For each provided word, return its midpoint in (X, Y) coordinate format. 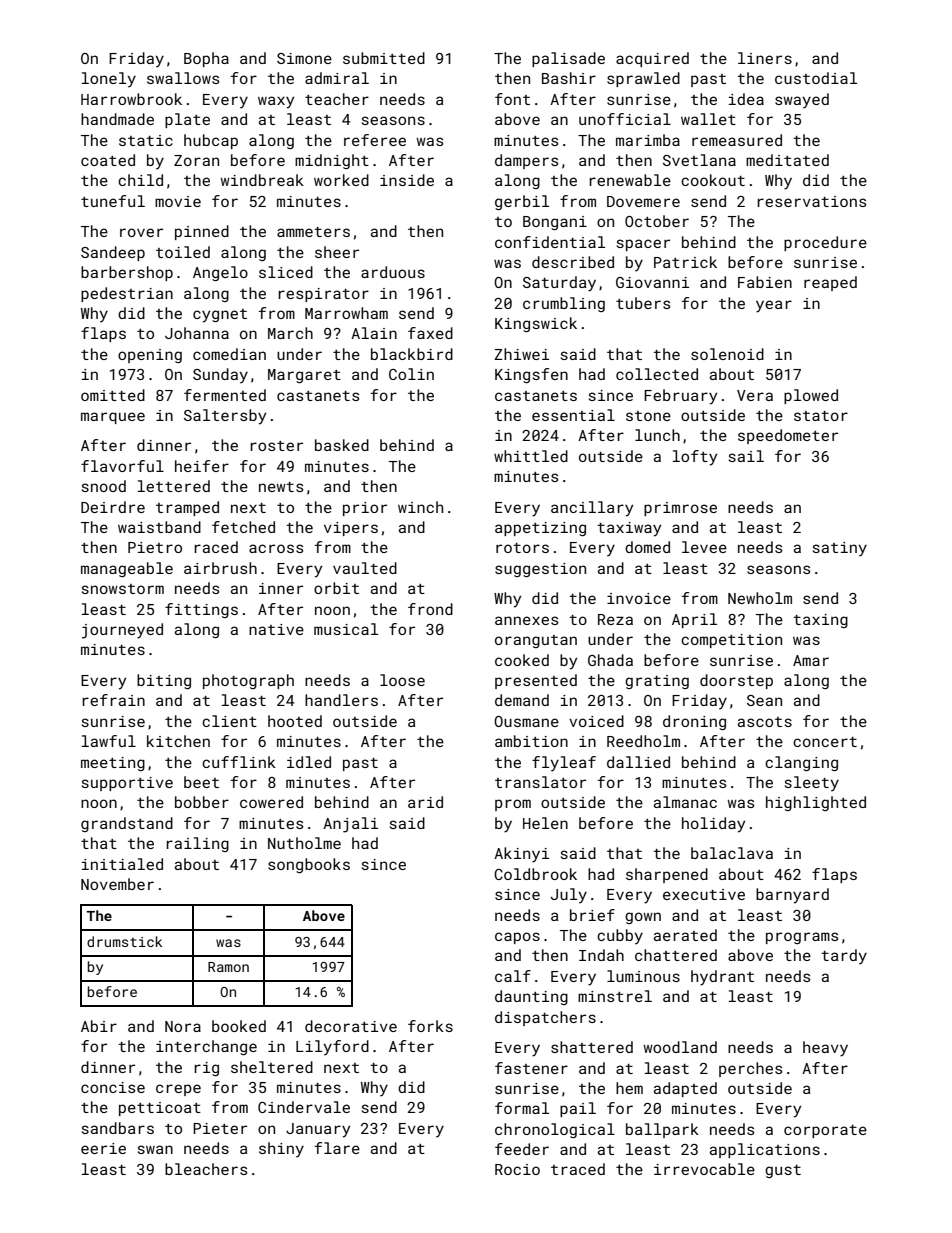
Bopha (206, 59)
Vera (755, 395)
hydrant (722, 978)
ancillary (592, 509)
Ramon (228, 967)
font (512, 99)
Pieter (220, 1128)
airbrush (220, 568)
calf (513, 976)
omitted (113, 395)
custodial (816, 78)
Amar (811, 660)
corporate (825, 1131)
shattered (592, 1047)
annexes (526, 620)
